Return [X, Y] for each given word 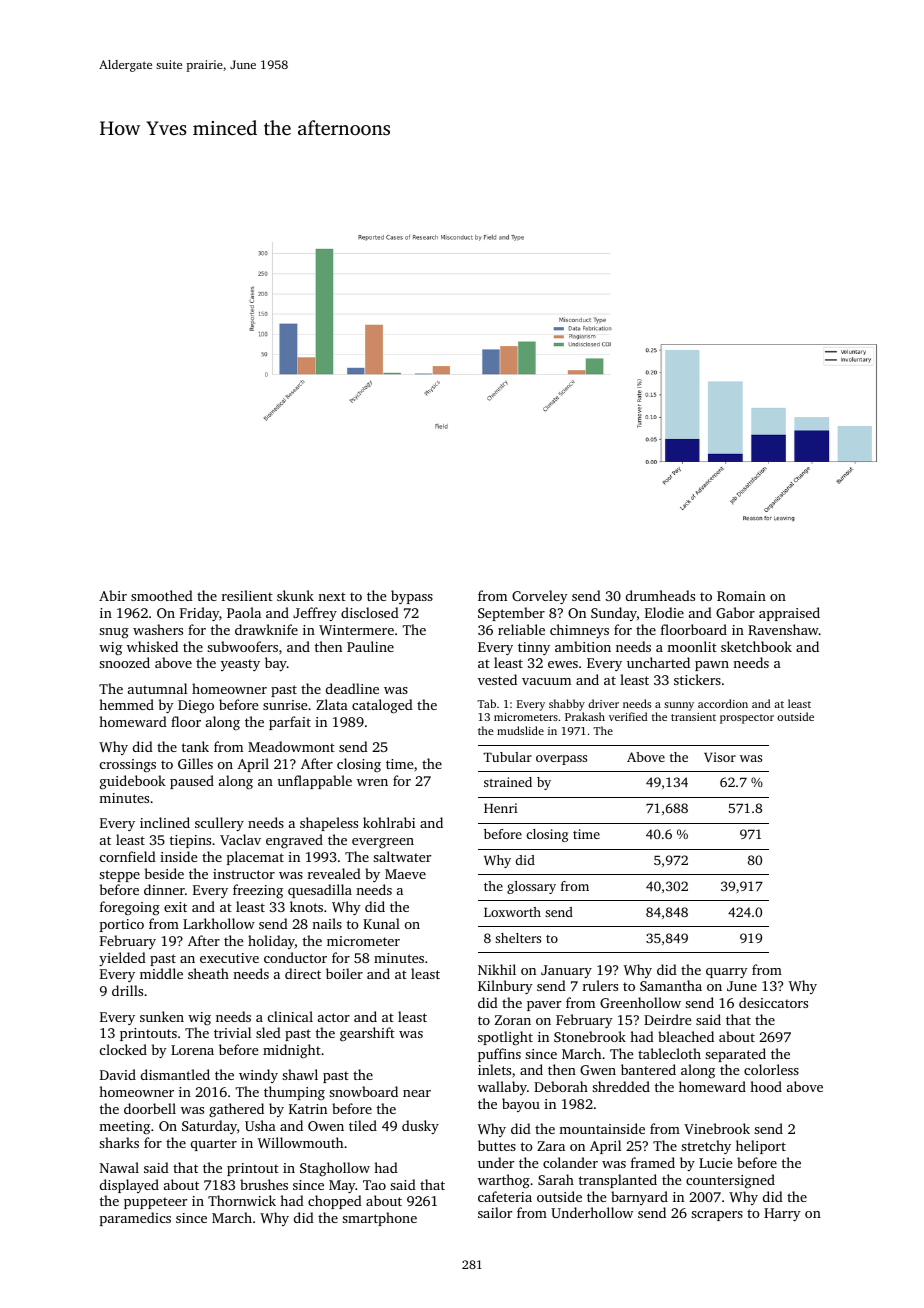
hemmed [126, 704]
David [118, 1074]
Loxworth [512, 912]
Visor [720, 757]
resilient [247, 595]
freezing [258, 891]
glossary [531, 887]
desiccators [773, 1002]
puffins [499, 1055]
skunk [295, 595]
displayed [129, 1186]
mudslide [520, 730]
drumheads [660, 595]
